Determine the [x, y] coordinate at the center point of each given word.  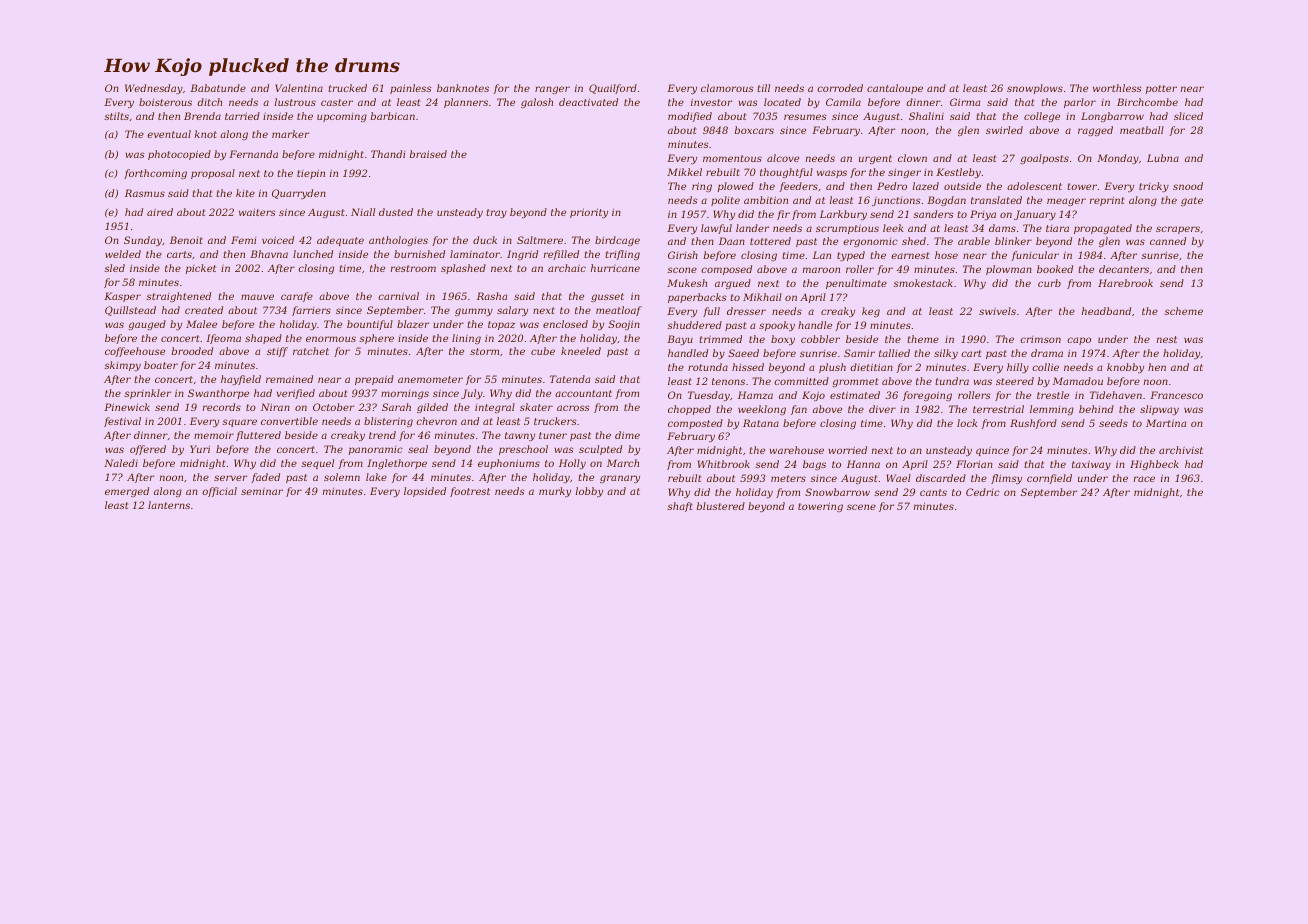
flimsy [1006, 479]
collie [1045, 367]
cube [543, 351]
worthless [1117, 88]
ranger [552, 90]
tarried [242, 116]
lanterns [169, 505]
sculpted [600, 450]
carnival [398, 296]
